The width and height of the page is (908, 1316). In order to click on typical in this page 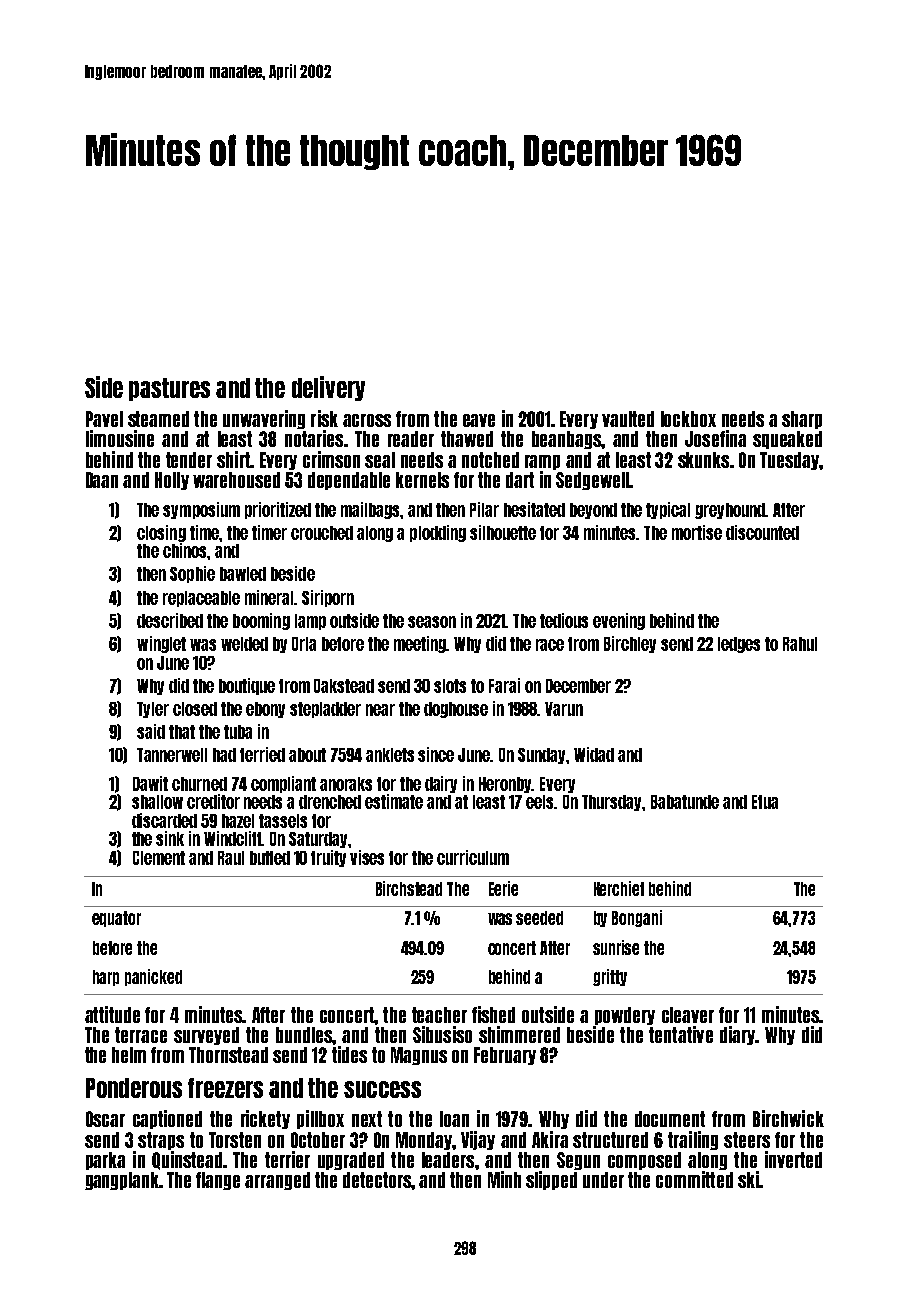, I will do `click(668, 510)`.
